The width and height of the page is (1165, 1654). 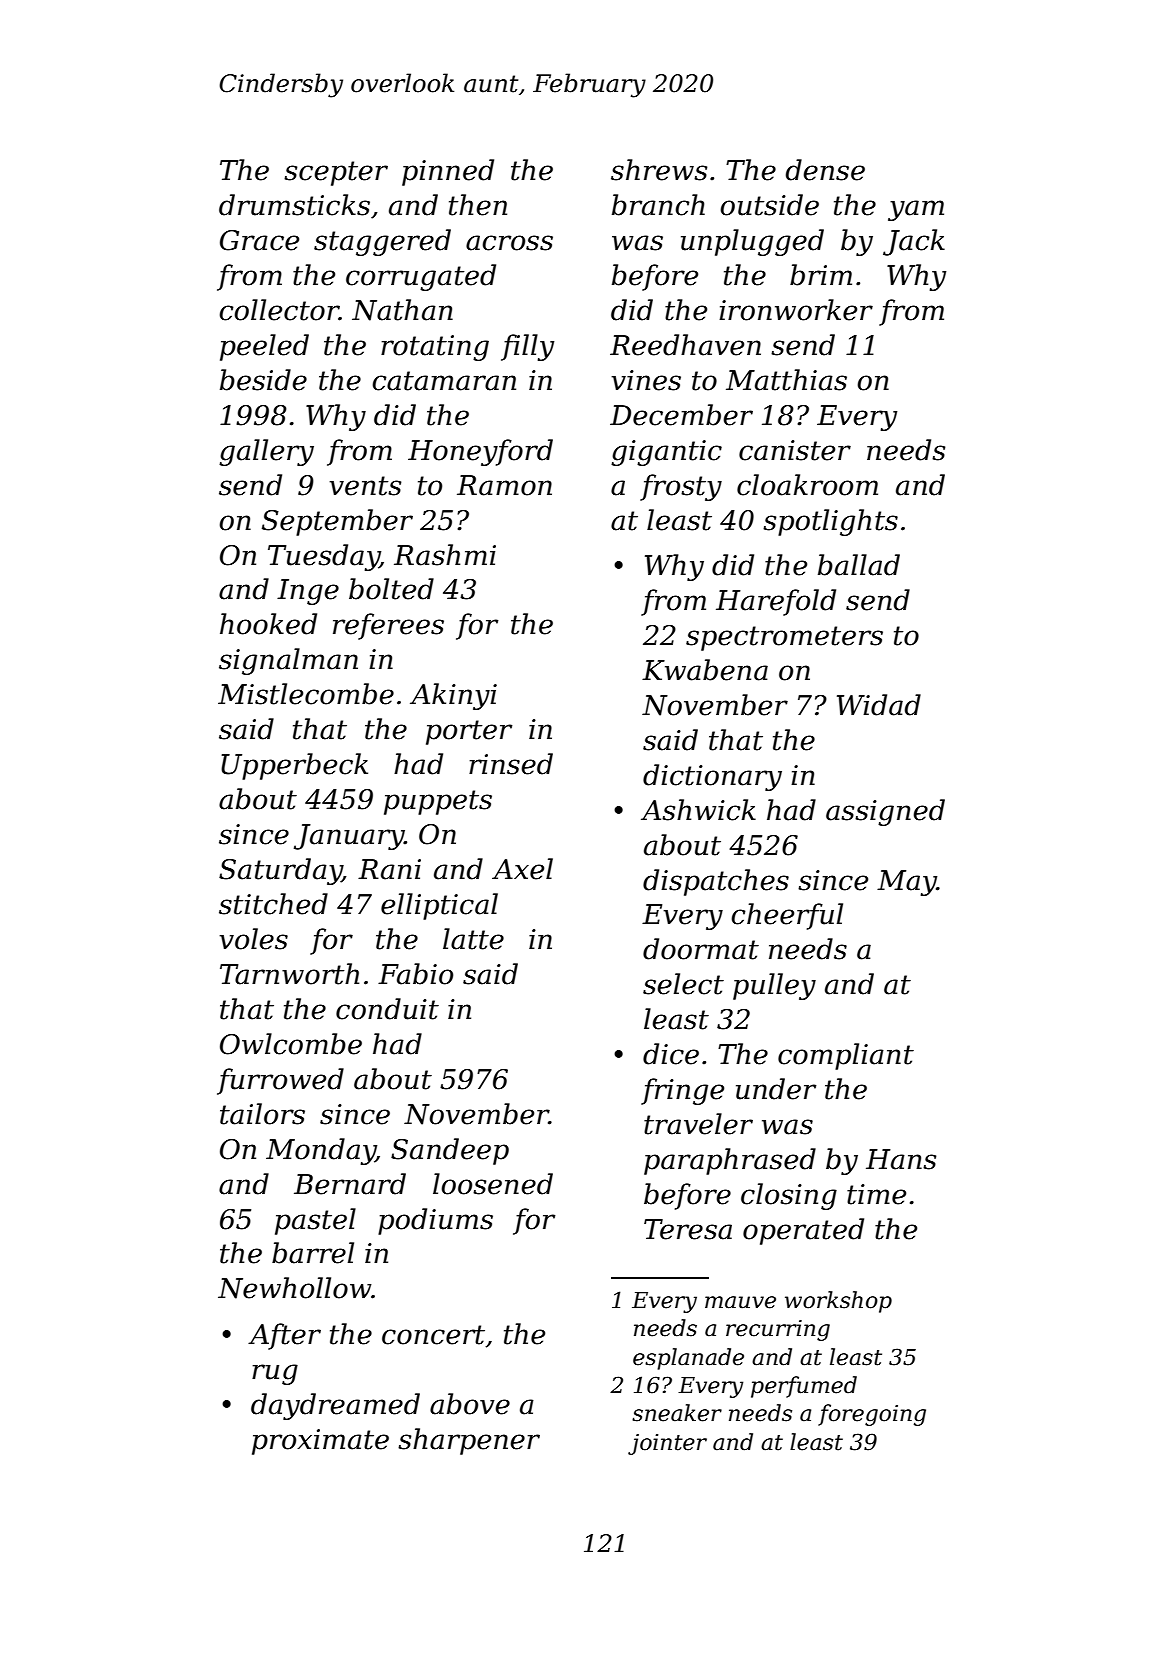 What do you see at coordinates (284, 1336) in the page?
I see `After` at bounding box center [284, 1336].
